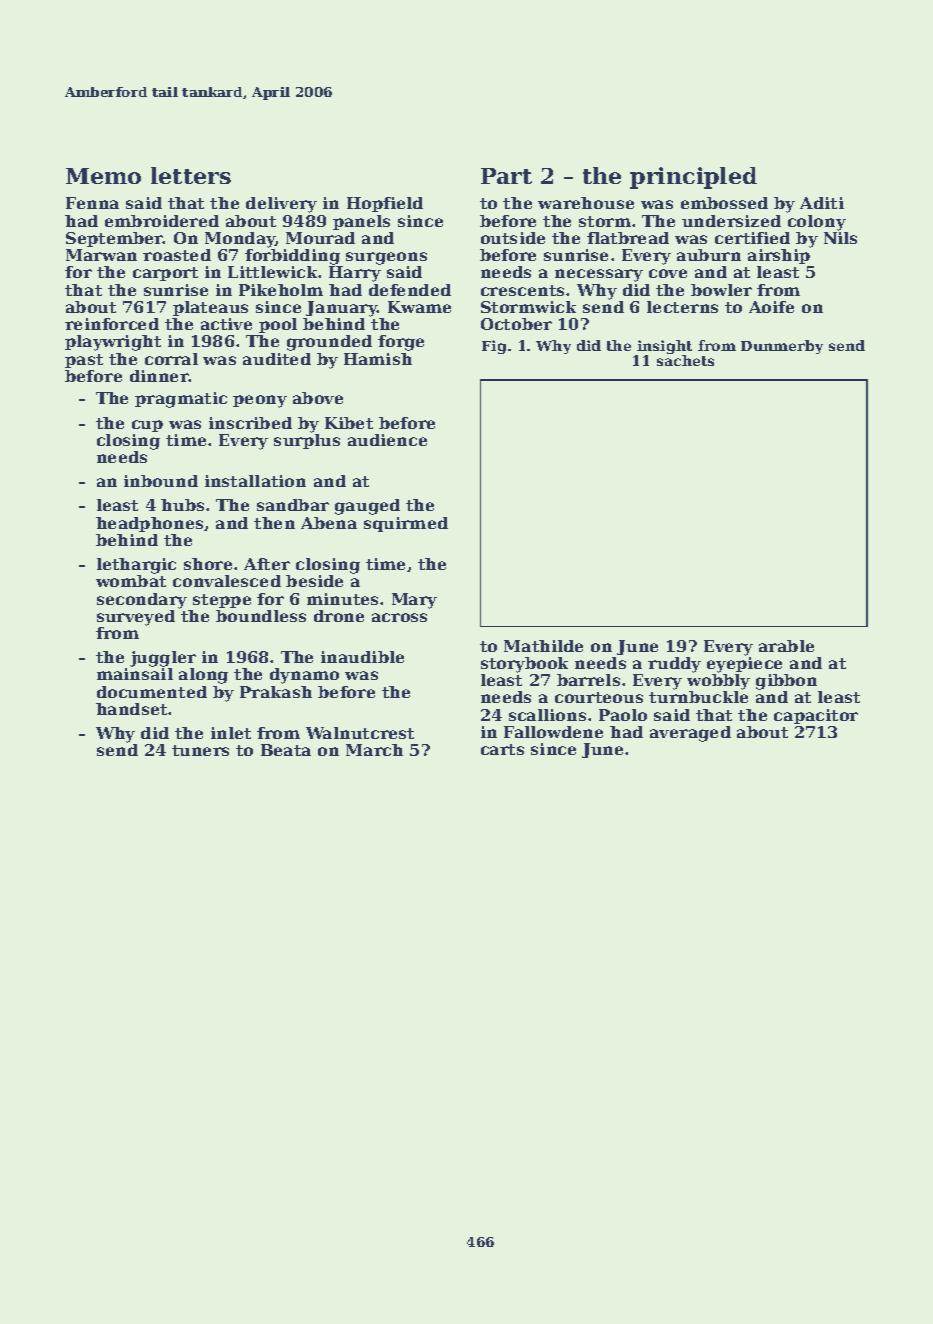  What do you see at coordinates (286, 750) in the image?
I see `Beata` at bounding box center [286, 750].
